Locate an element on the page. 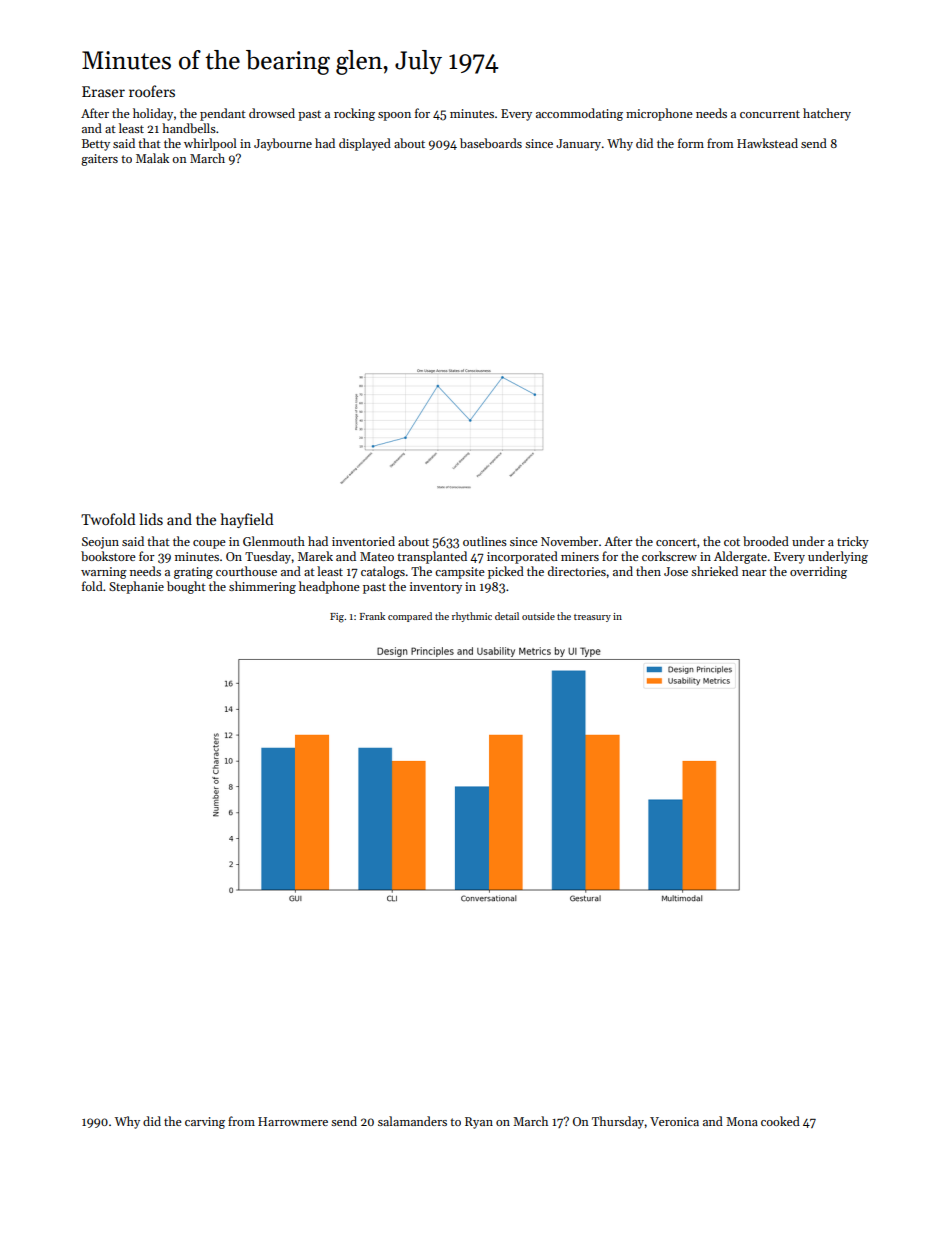 The height and width of the document is (1233, 952). drowsed is located at coordinates (272, 113).
